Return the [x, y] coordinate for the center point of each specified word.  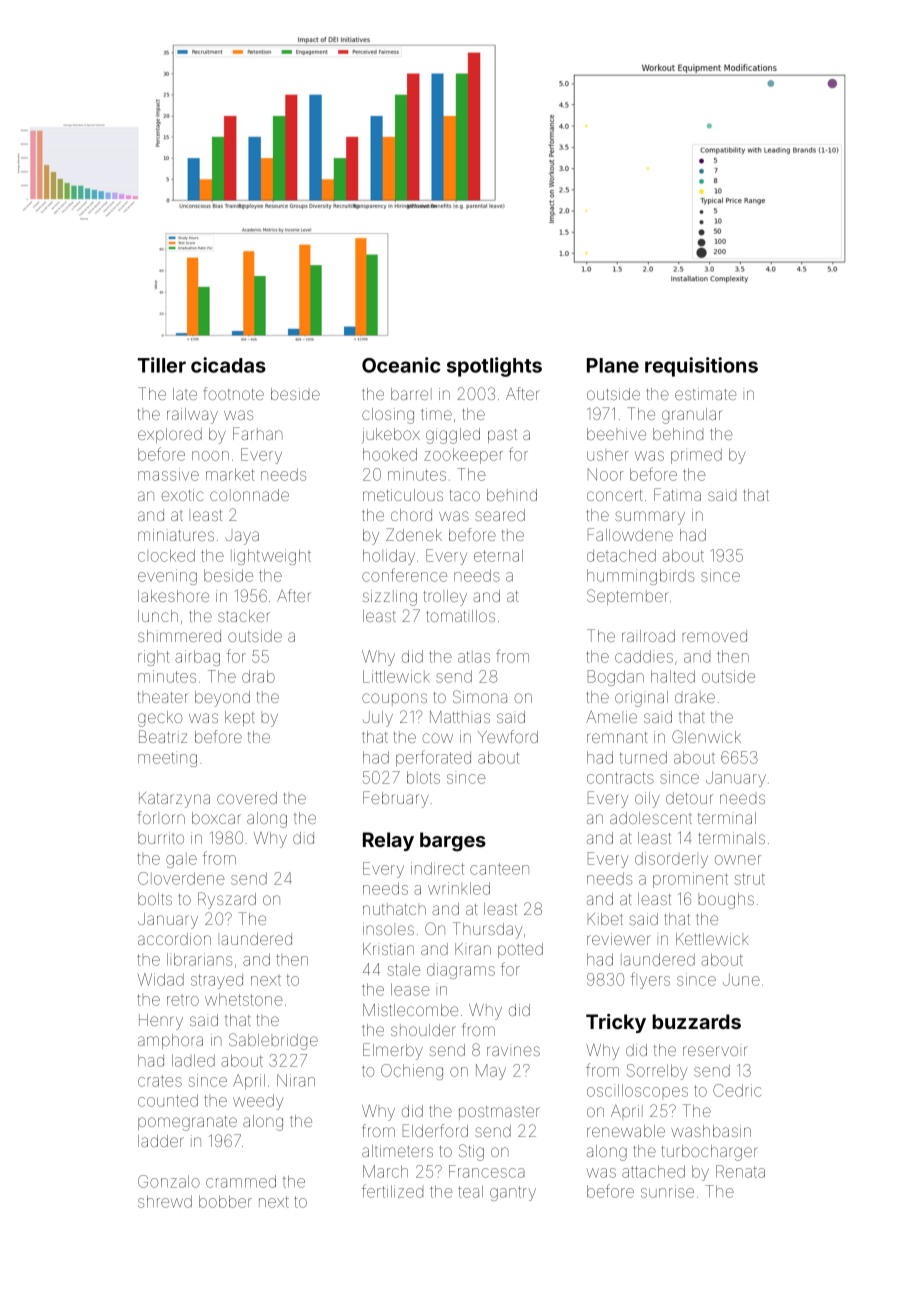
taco [465, 495]
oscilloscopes [637, 1090]
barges [453, 842]
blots [423, 777]
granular [691, 416]
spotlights [494, 367]
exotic [182, 495]
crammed [241, 1181]
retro [183, 1001]
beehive [616, 434]
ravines [513, 1051]
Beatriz [163, 736]
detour [689, 798]
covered [247, 798]
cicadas [228, 365]
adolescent [651, 818]
